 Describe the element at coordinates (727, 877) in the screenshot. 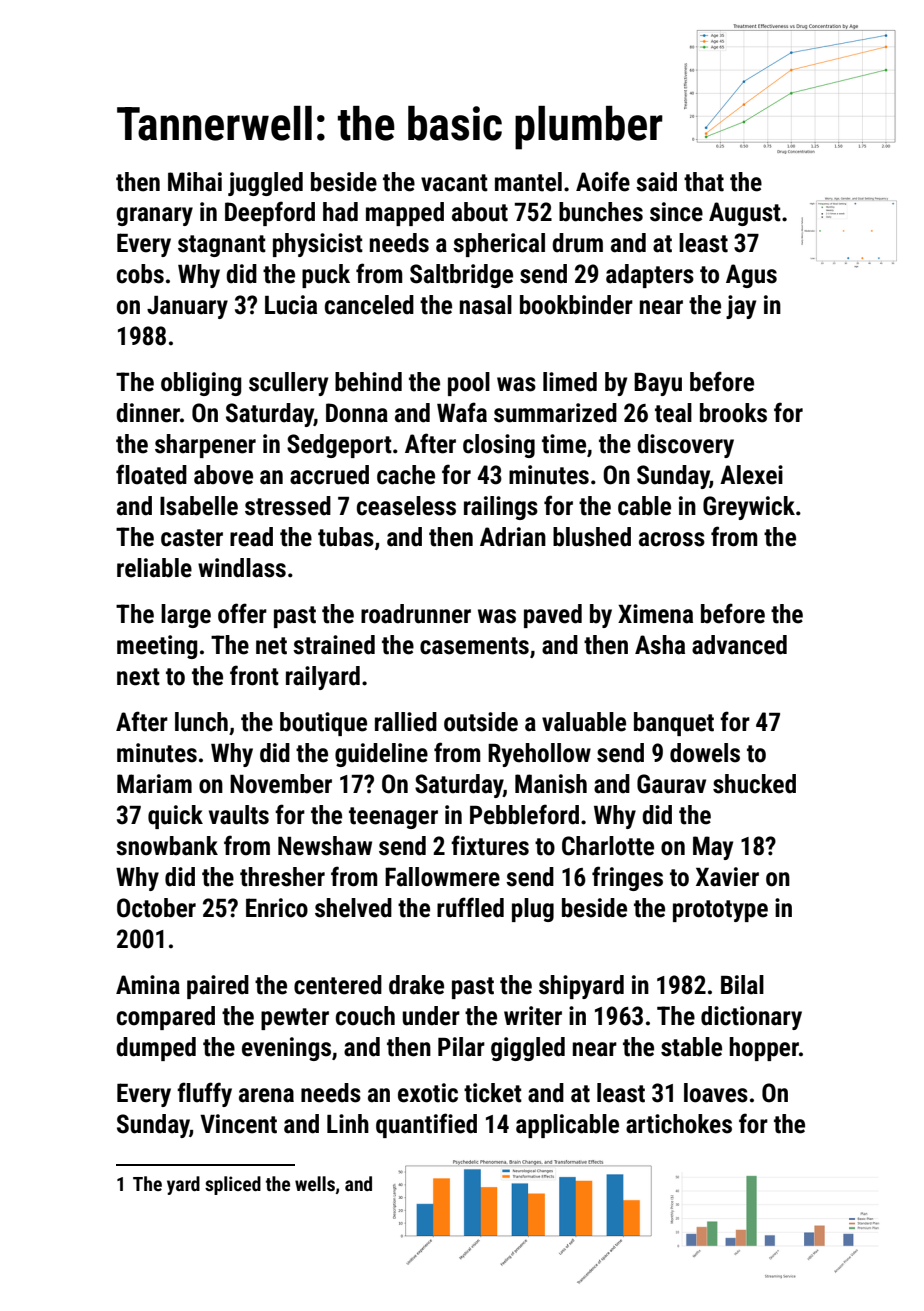

I see `Xavier` at that location.
